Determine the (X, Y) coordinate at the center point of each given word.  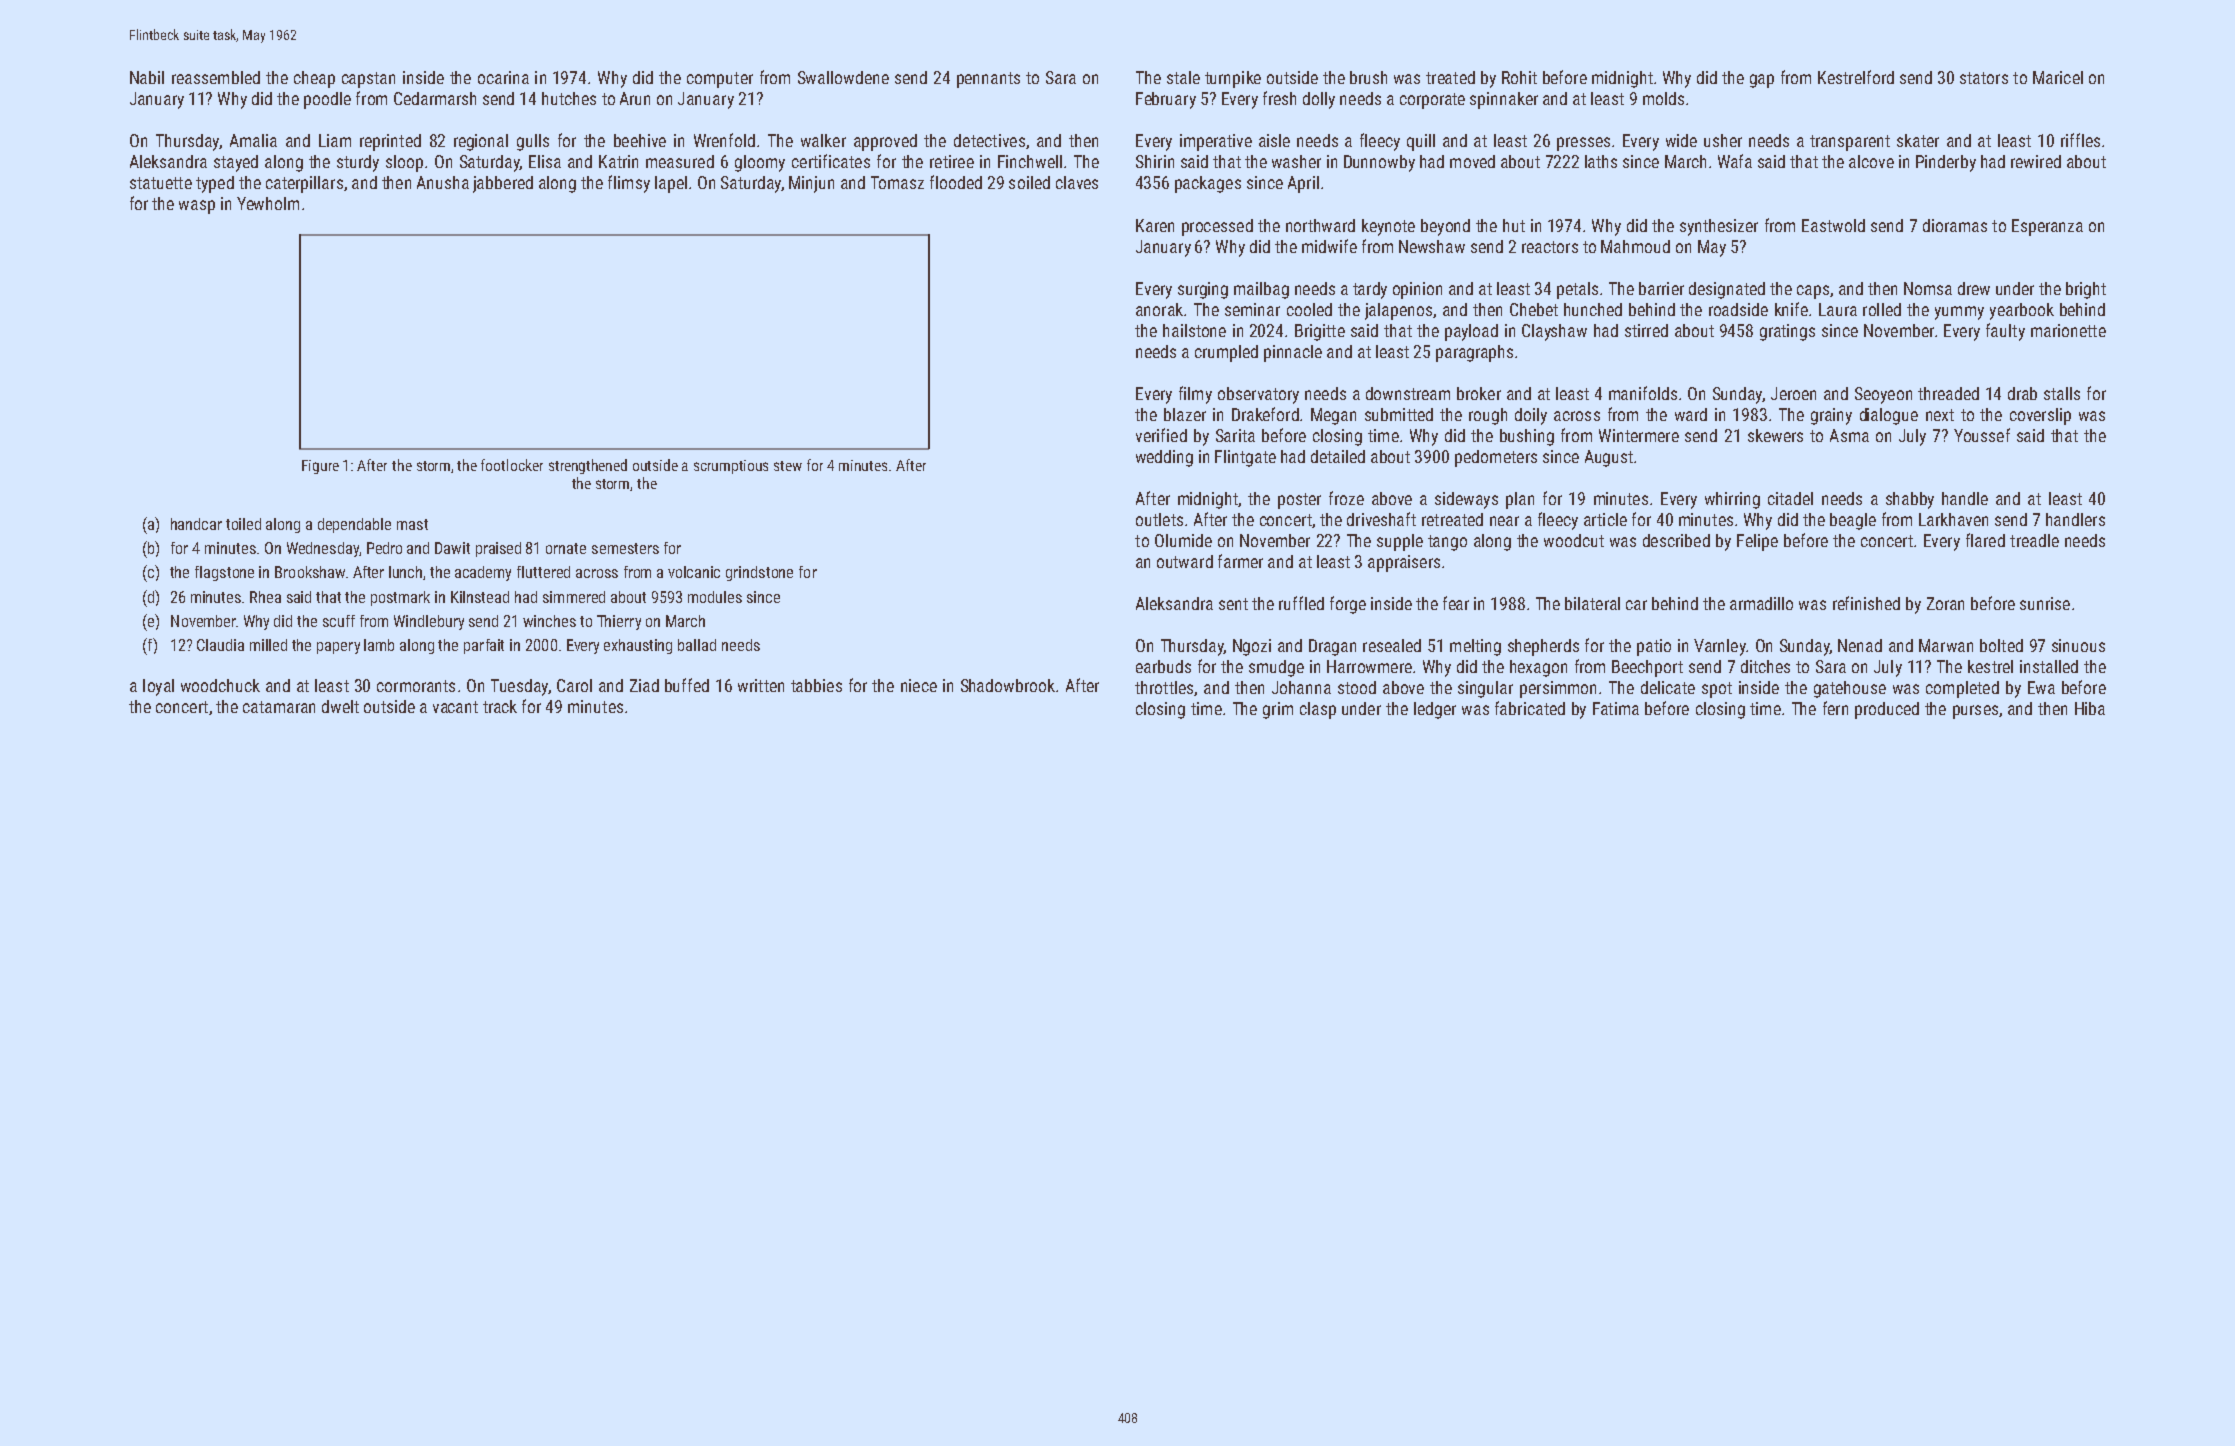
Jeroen (1793, 393)
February (1166, 100)
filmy (1195, 395)
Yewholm (268, 203)
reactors (1550, 247)
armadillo (1761, 603)
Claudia (220, 645)
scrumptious (731, 467)
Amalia (253, 140)
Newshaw (1432, 246)
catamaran (279, 707)
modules (715, 597)
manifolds (1643, 393)
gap (1762, 81)
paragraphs (1474, 353)
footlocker (512, 465)
